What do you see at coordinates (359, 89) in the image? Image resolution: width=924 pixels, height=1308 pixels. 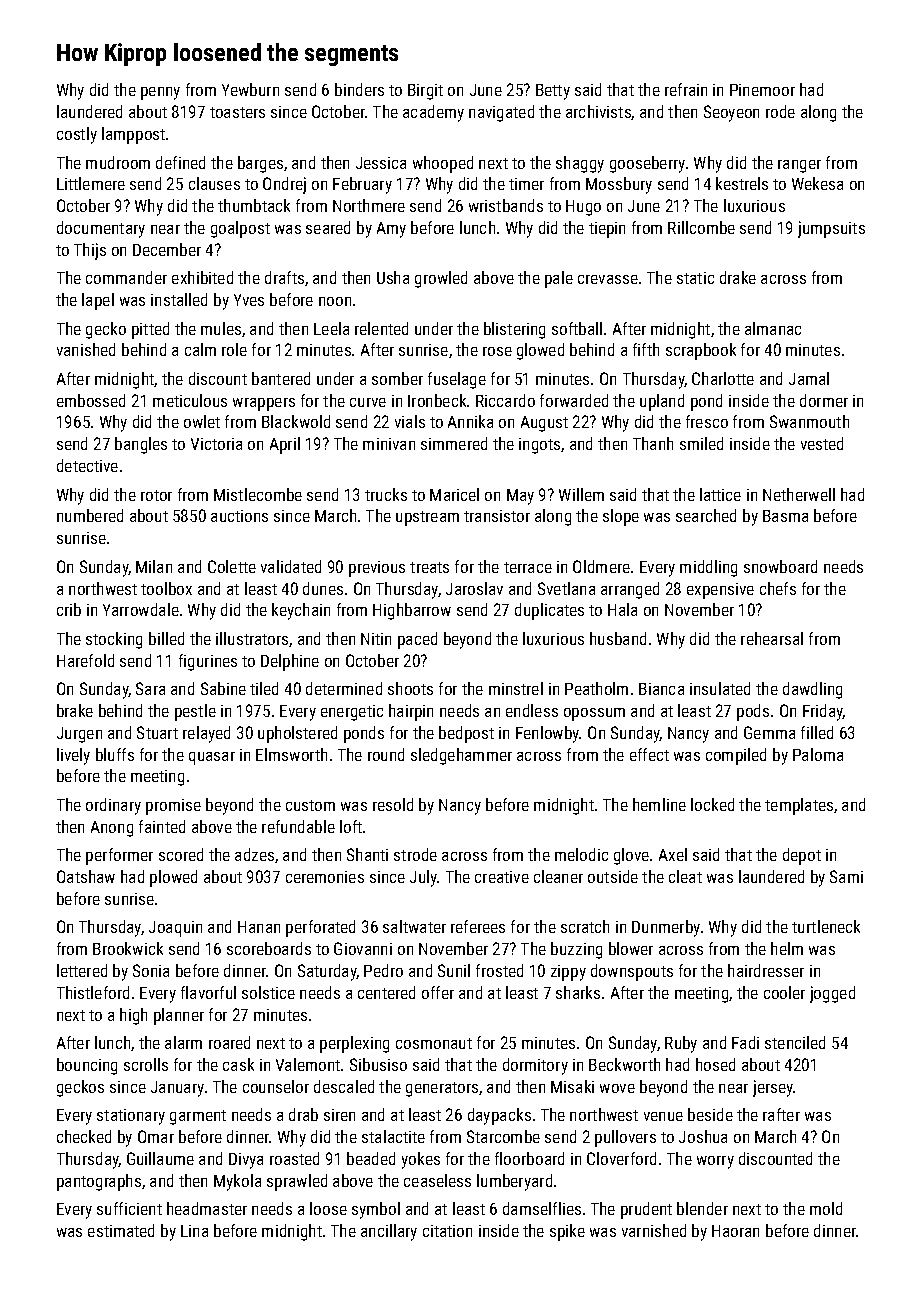 I see `binders` at bounding box center [359, 89].
